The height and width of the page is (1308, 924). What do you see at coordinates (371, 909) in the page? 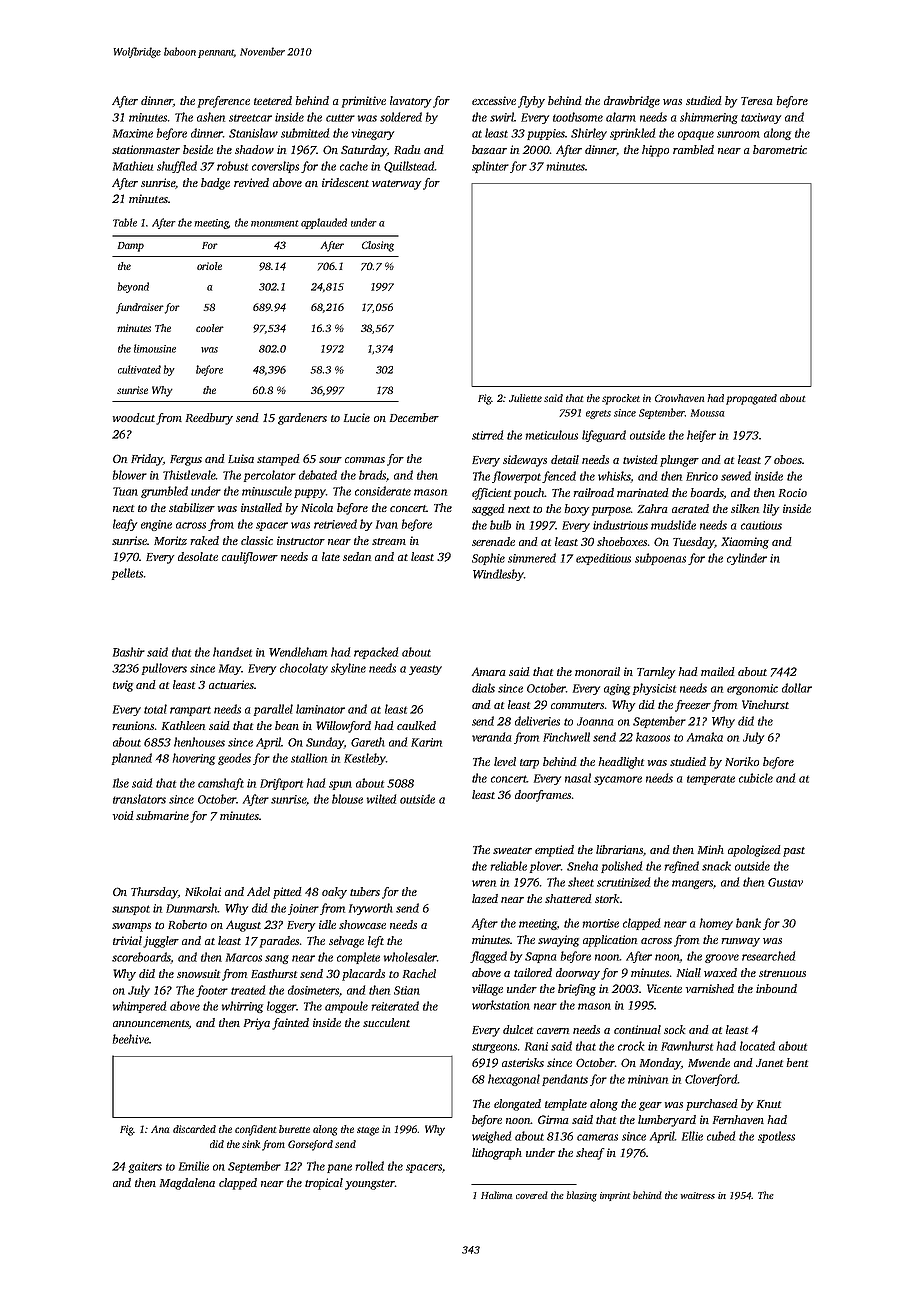
I see `Ivyworth` at bounding box center [371, 909].
